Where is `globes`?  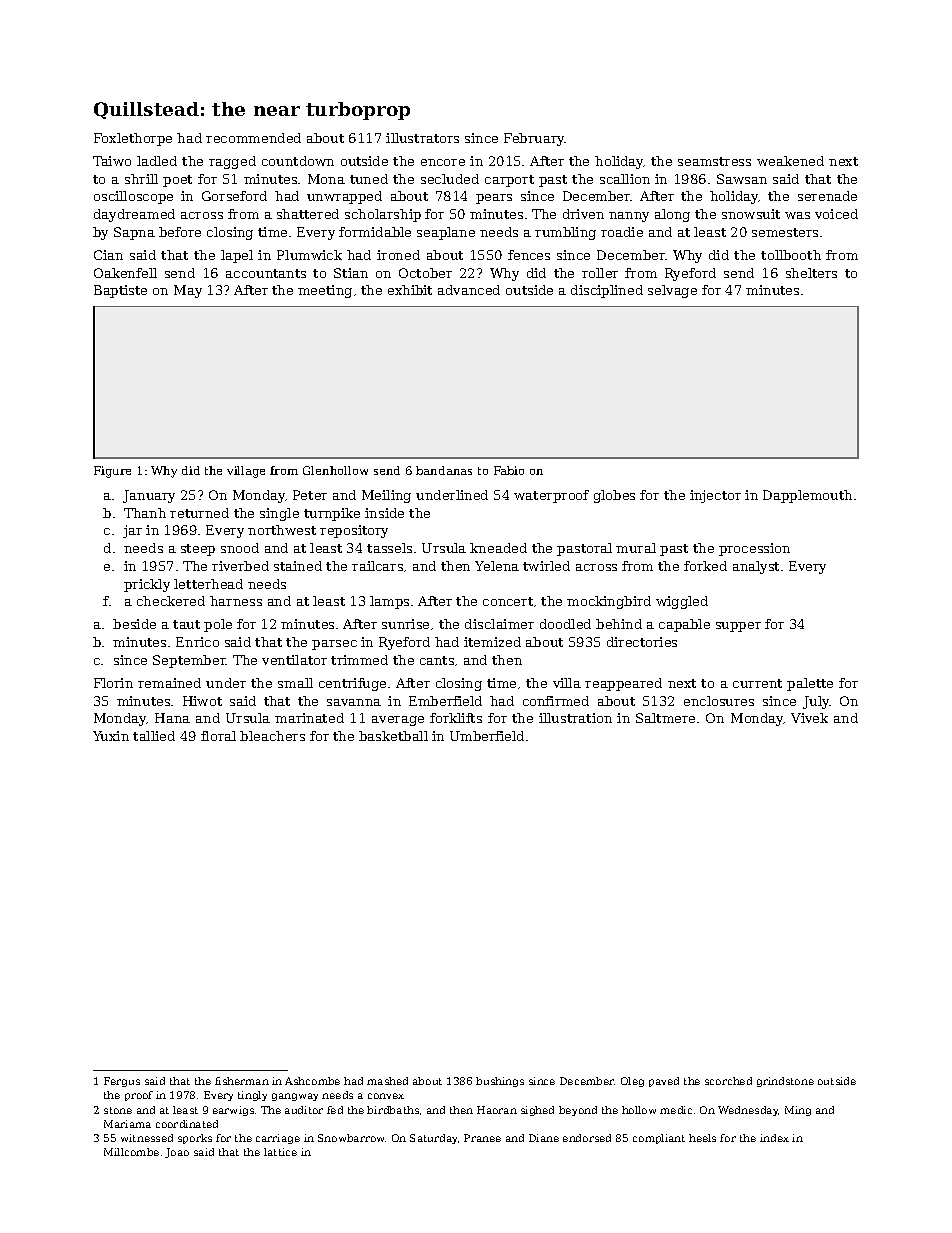
globes is located at coordinates (614, 496).
